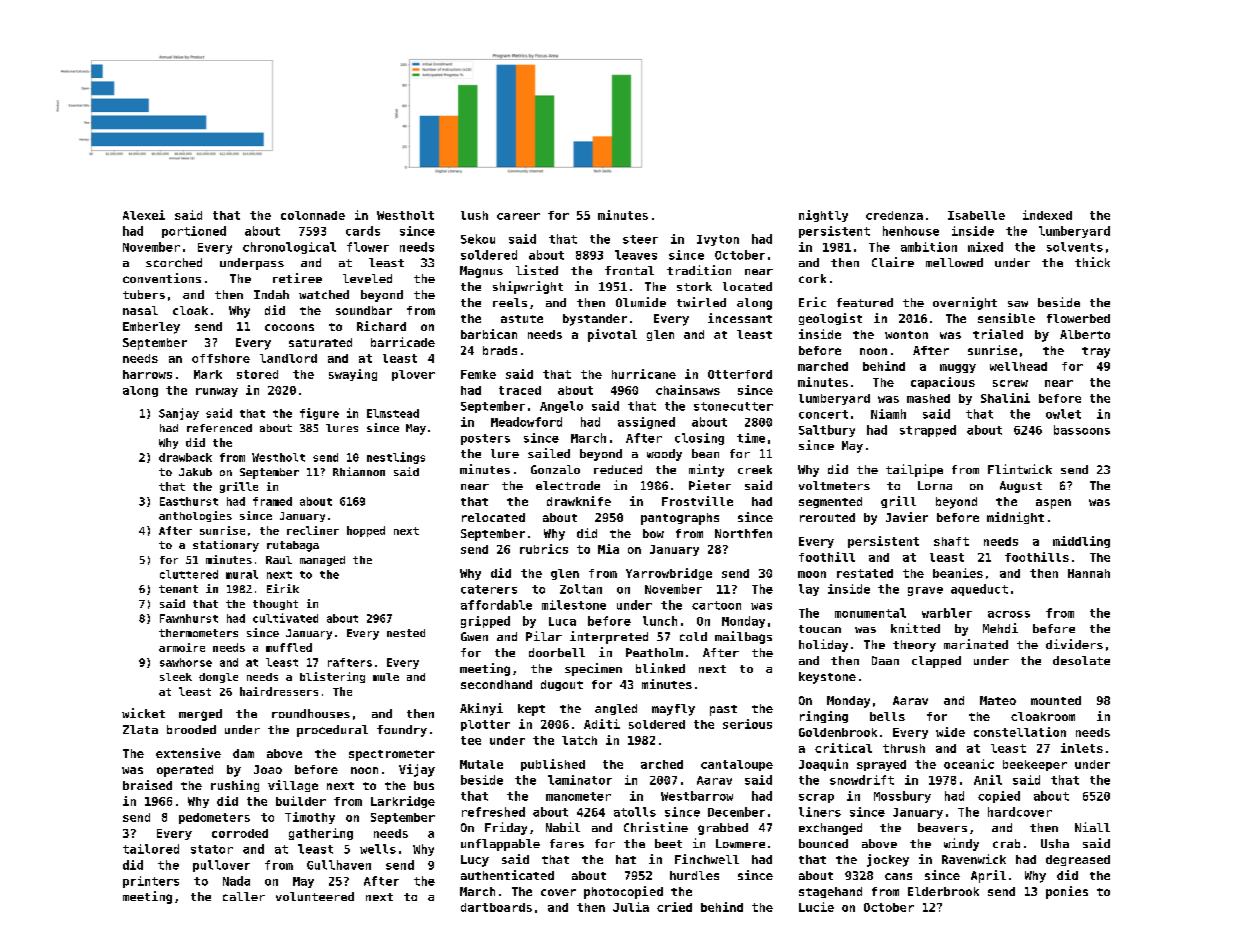  I want to click on colonnade, so click(313, 215).
